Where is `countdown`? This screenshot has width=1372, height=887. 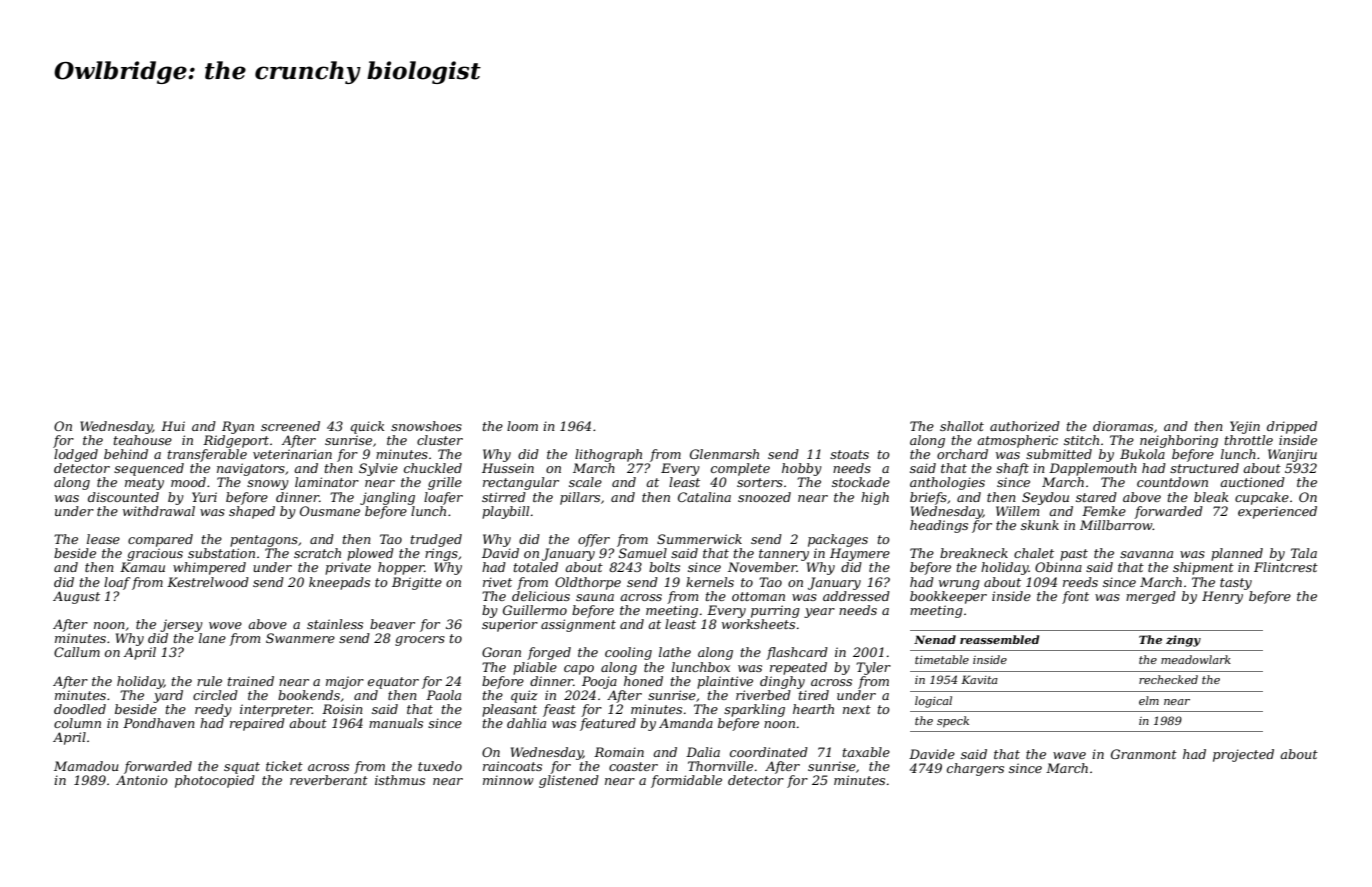
countdown is located at coordinates (1172, 482).
